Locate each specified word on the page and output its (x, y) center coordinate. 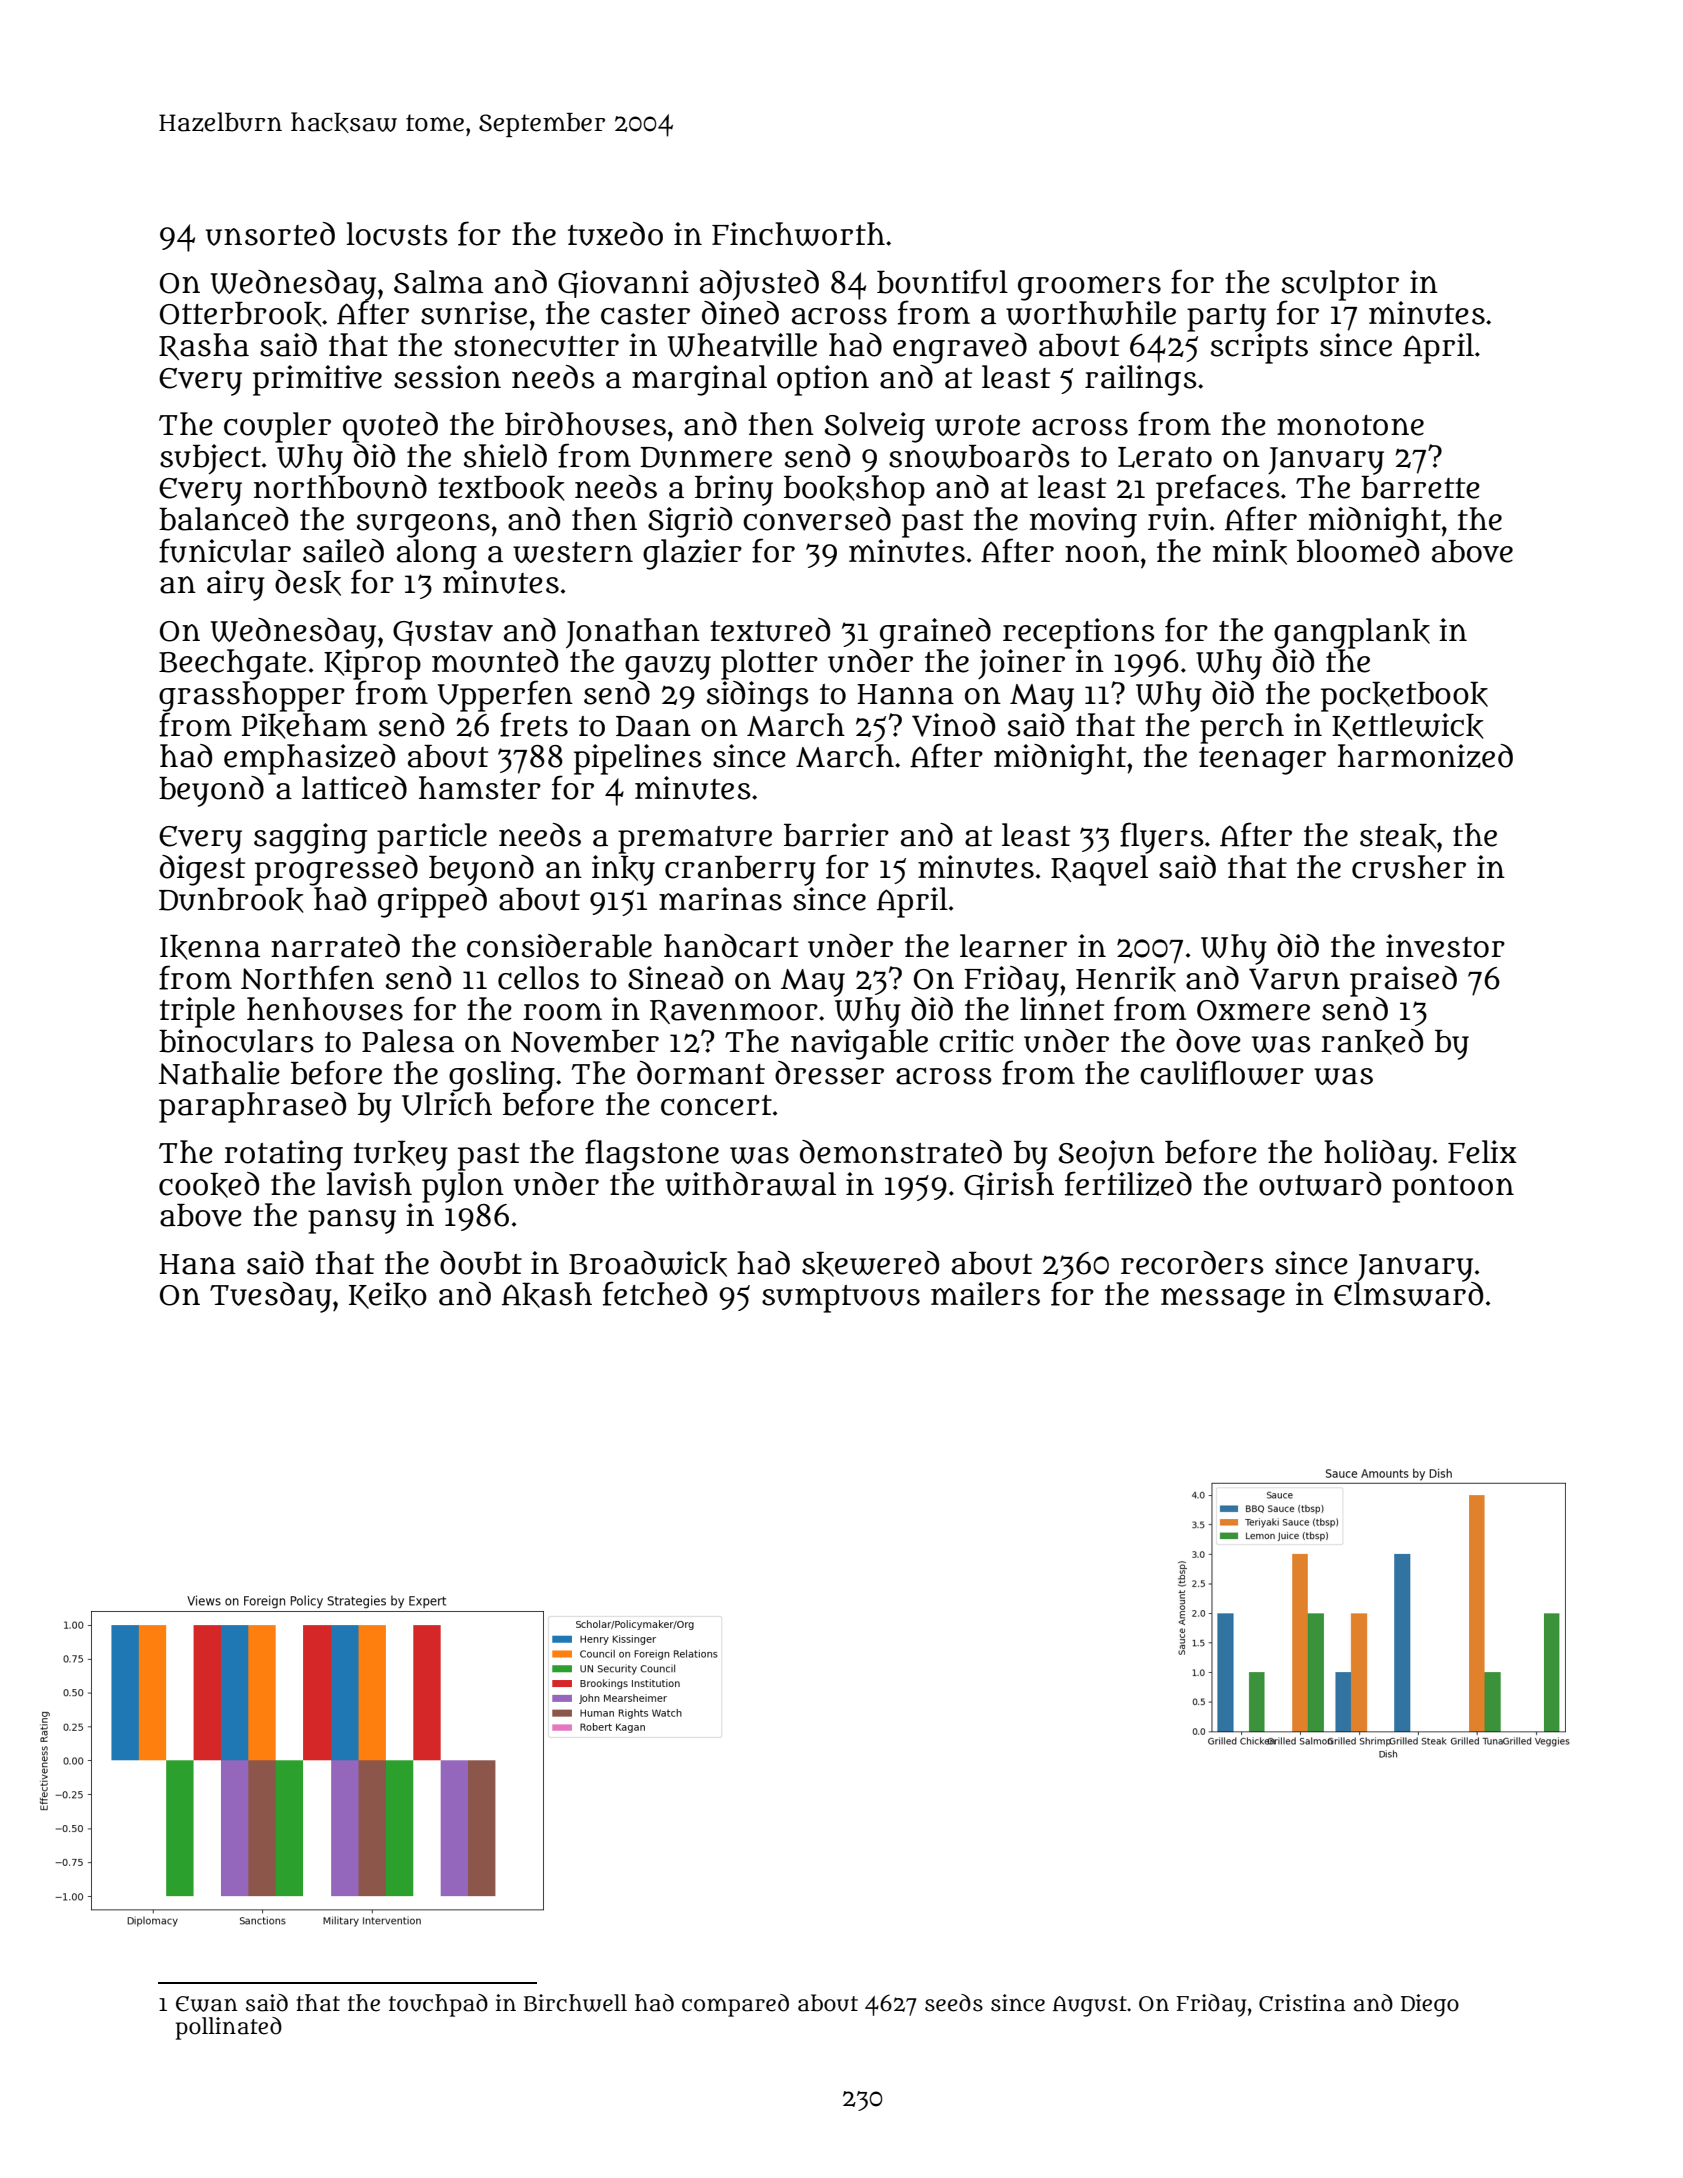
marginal (699, 380)
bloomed (1358, 551)
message (1223, 1300)
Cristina (1302, 2003)
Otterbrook (241, 314)
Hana (197, 1264)
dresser (829, 1073)
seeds (954, 2003)
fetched (655, 1293)
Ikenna (210, 947)
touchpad (438, 2005)
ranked (1372, 1042)
